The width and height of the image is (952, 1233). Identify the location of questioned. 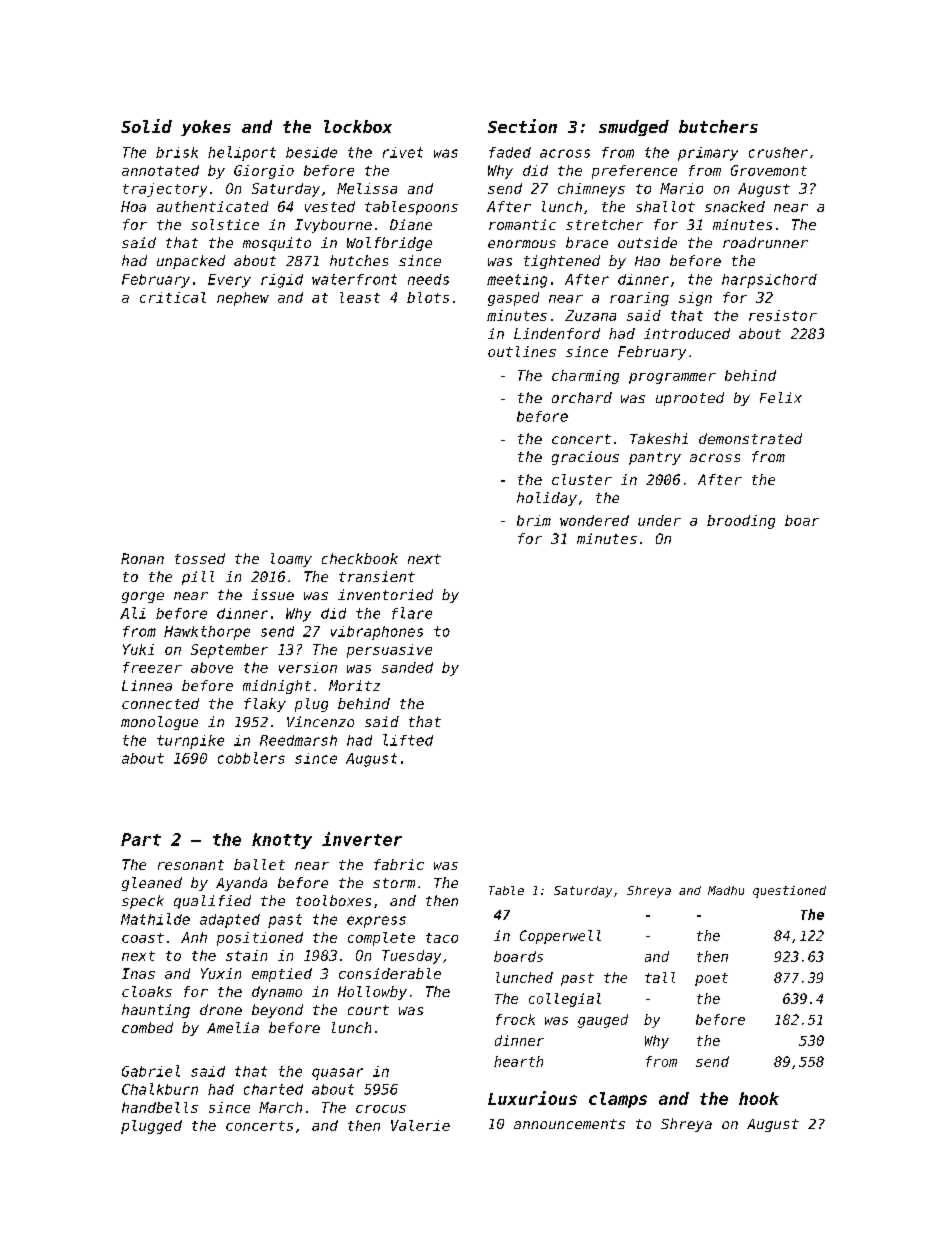
(789, 892).
